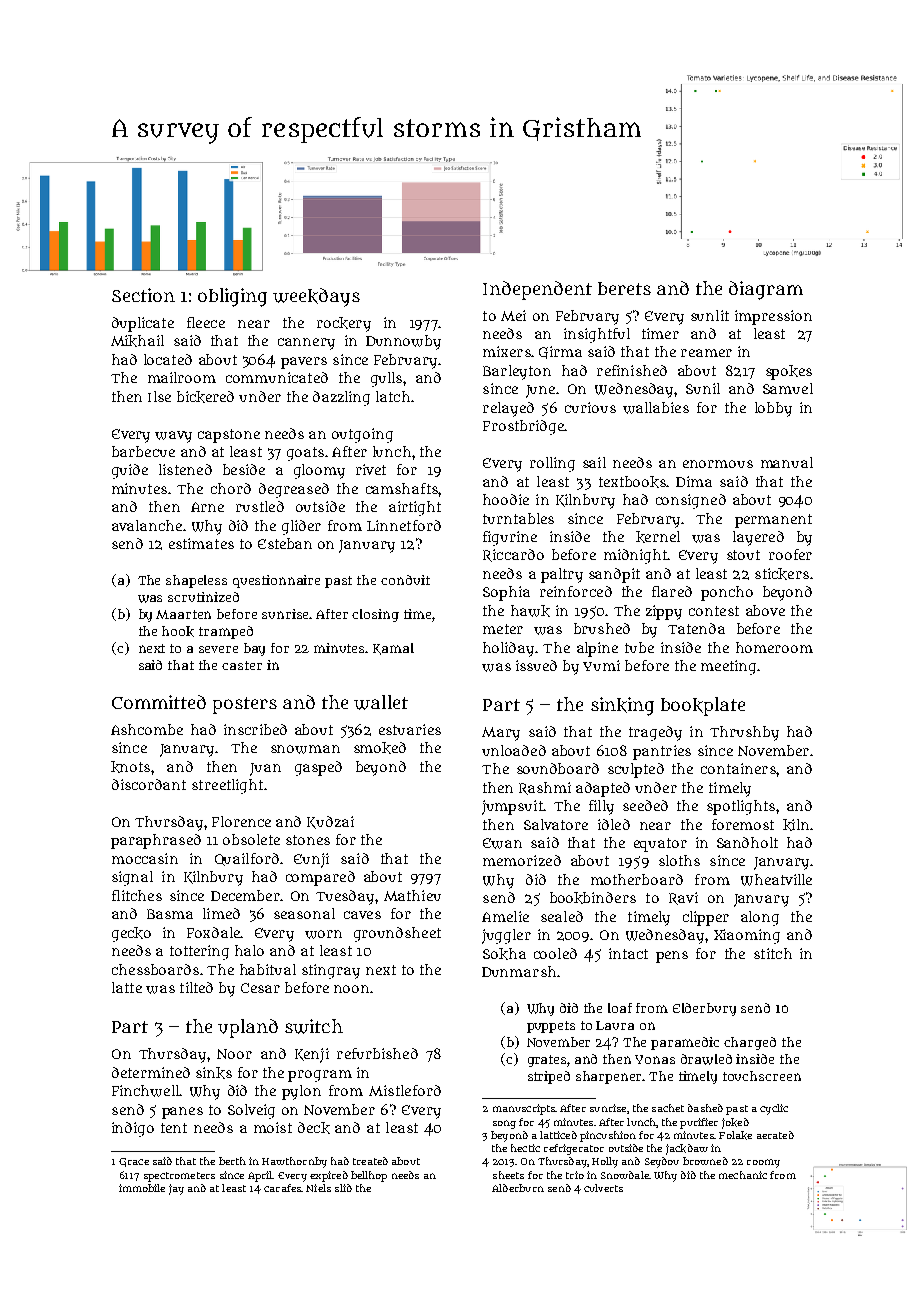 This image has height=1308, width=924. Describe the element at coordinates (168, 359) in the image. I see `located` at that location.
